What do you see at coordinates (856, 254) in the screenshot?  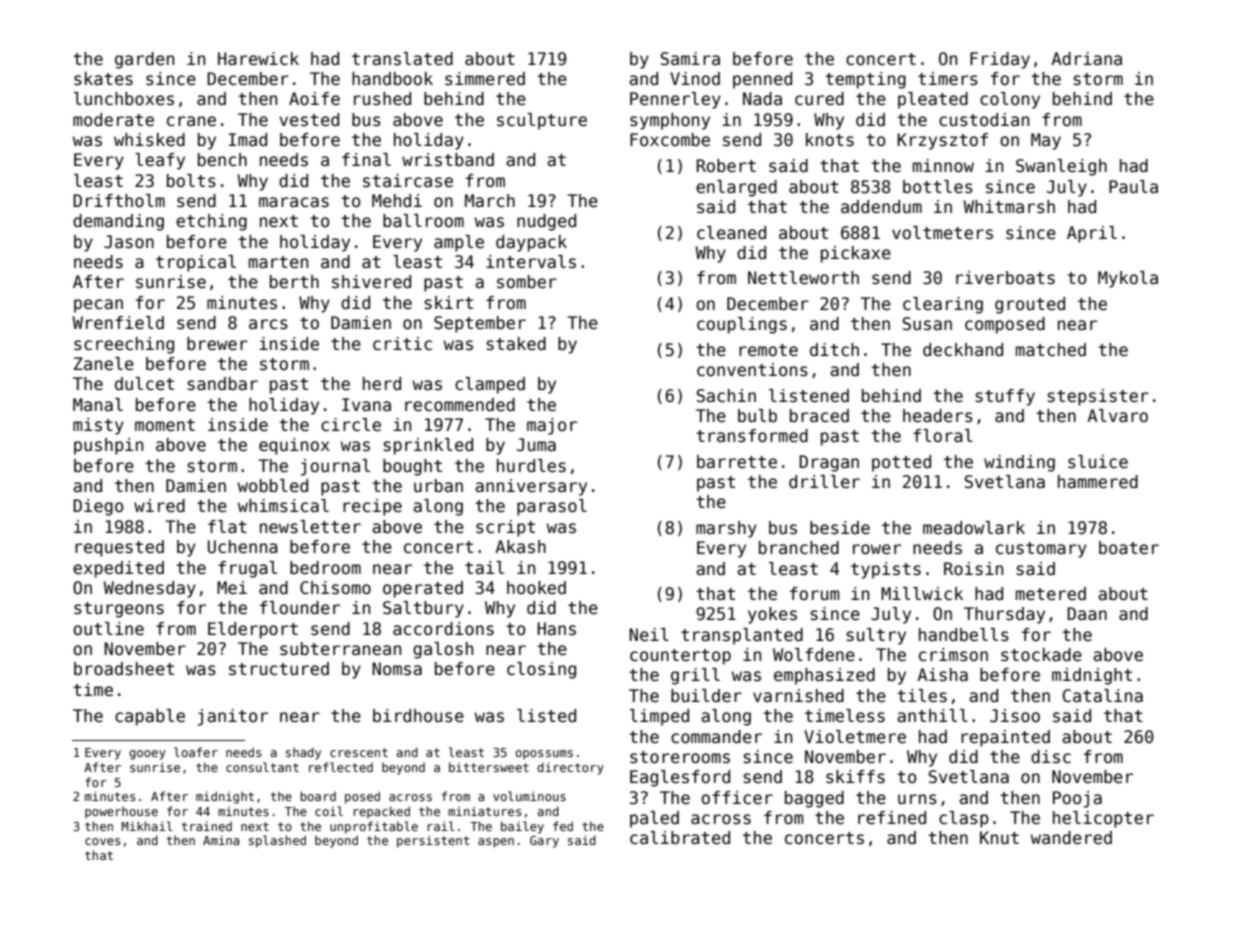 I see `pickaxe` at bounding box center [856, 254].
